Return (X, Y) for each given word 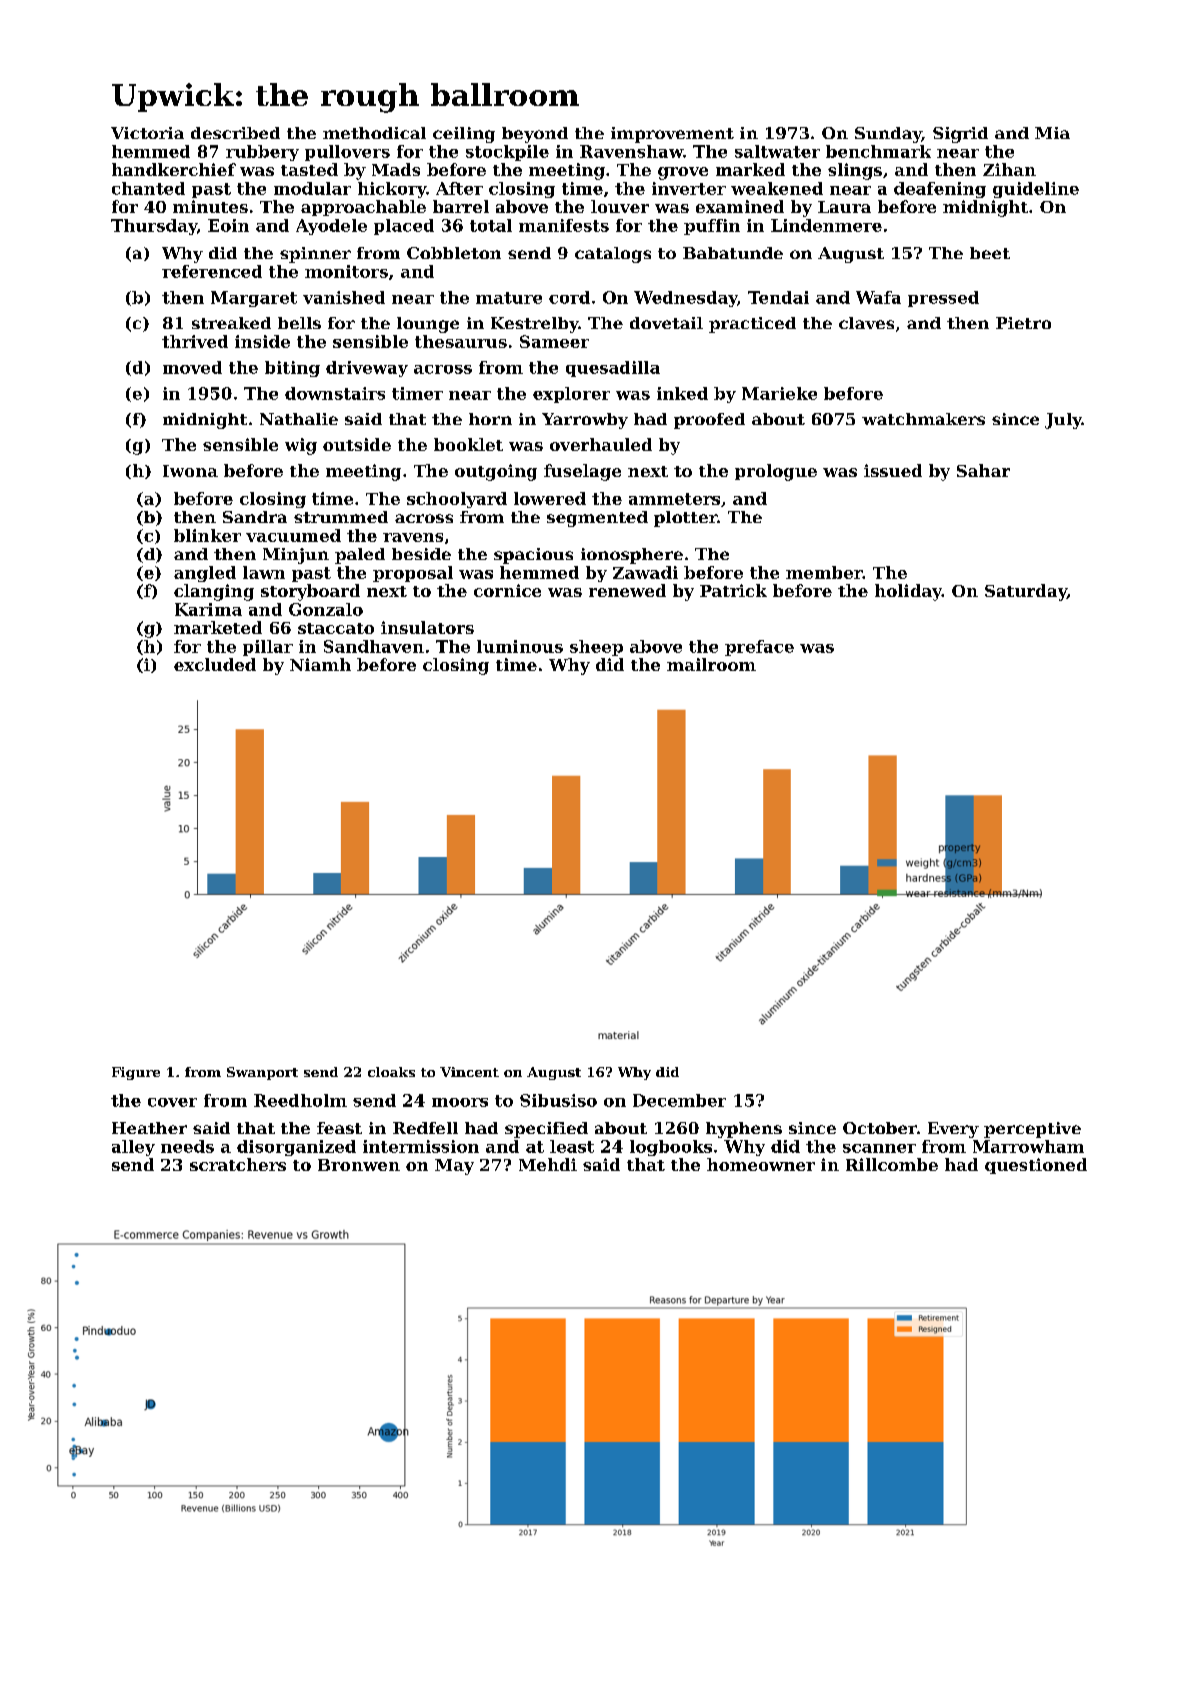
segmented (597, 519)
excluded (215, 664)
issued (893, 470)
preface (759, 648)
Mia (1052, 133)
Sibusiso (558, 1100)
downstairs (335, 393)
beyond (535, 135)
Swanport (262, 1073)
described (235, 133)
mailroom (711, 664)
